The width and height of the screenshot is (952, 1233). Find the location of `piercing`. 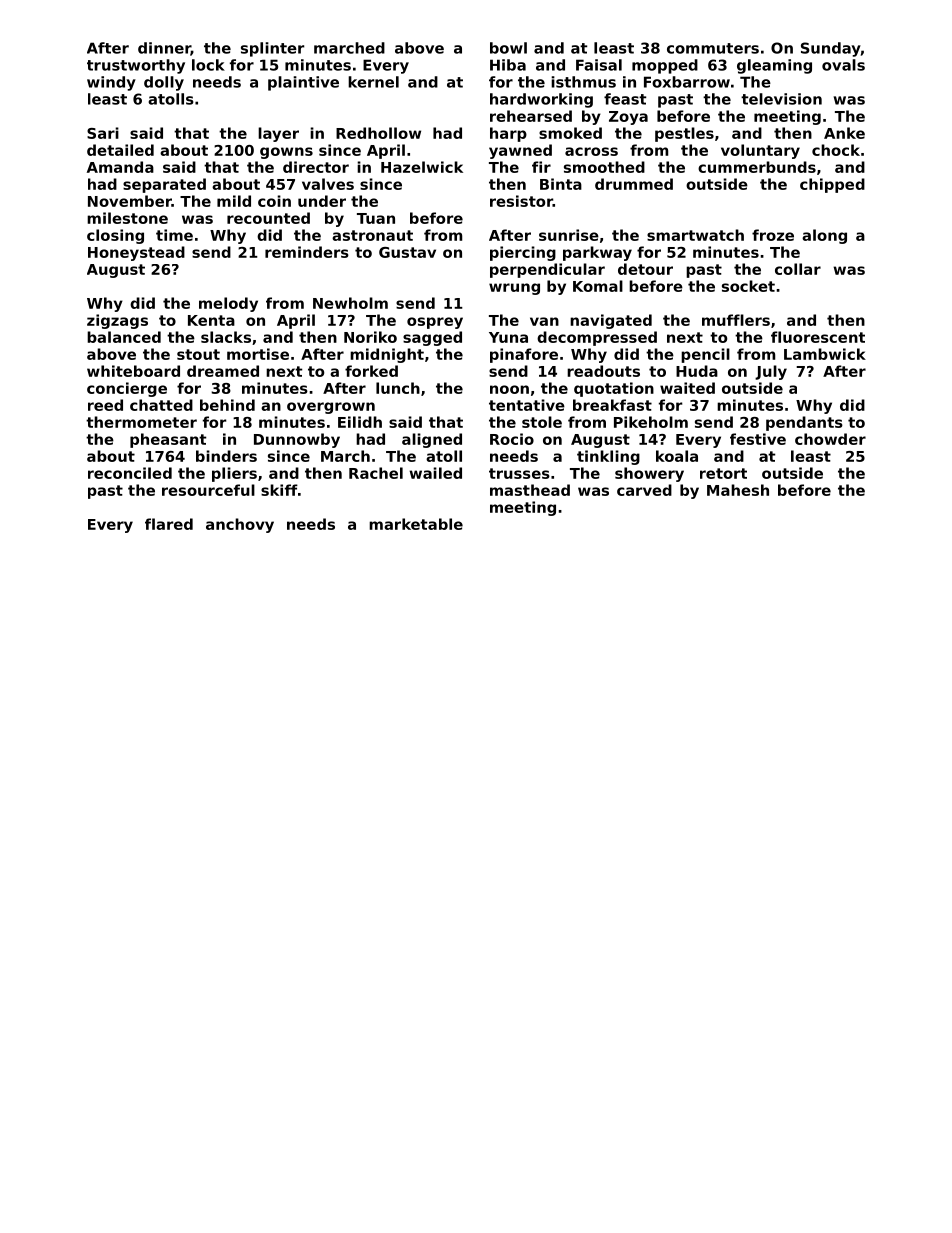

piercing is located at coordinates (523, 253).
